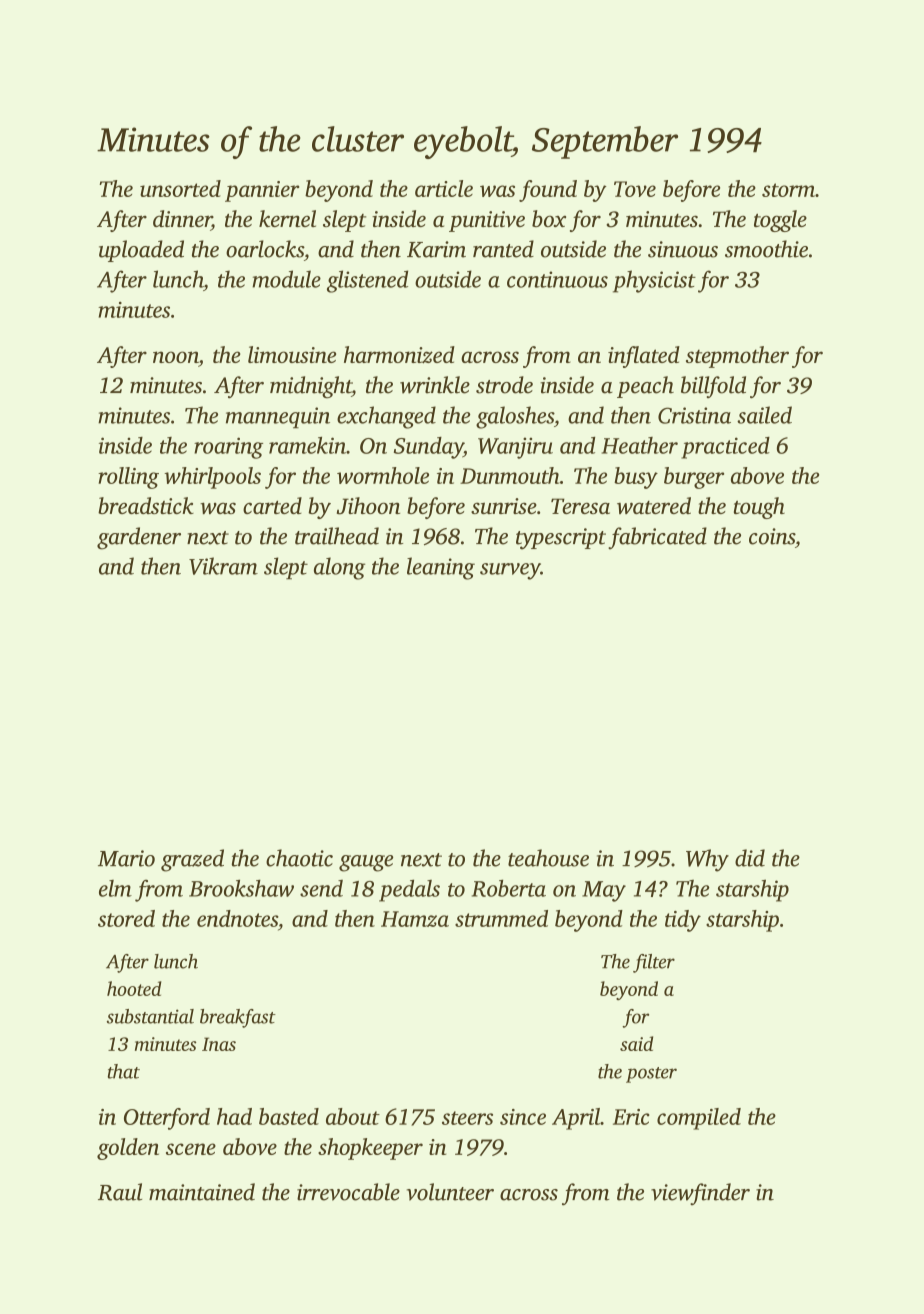  What do you see at coordinates (707, 860) in the page?
I see `Why` at bounding box center [707, 860].
